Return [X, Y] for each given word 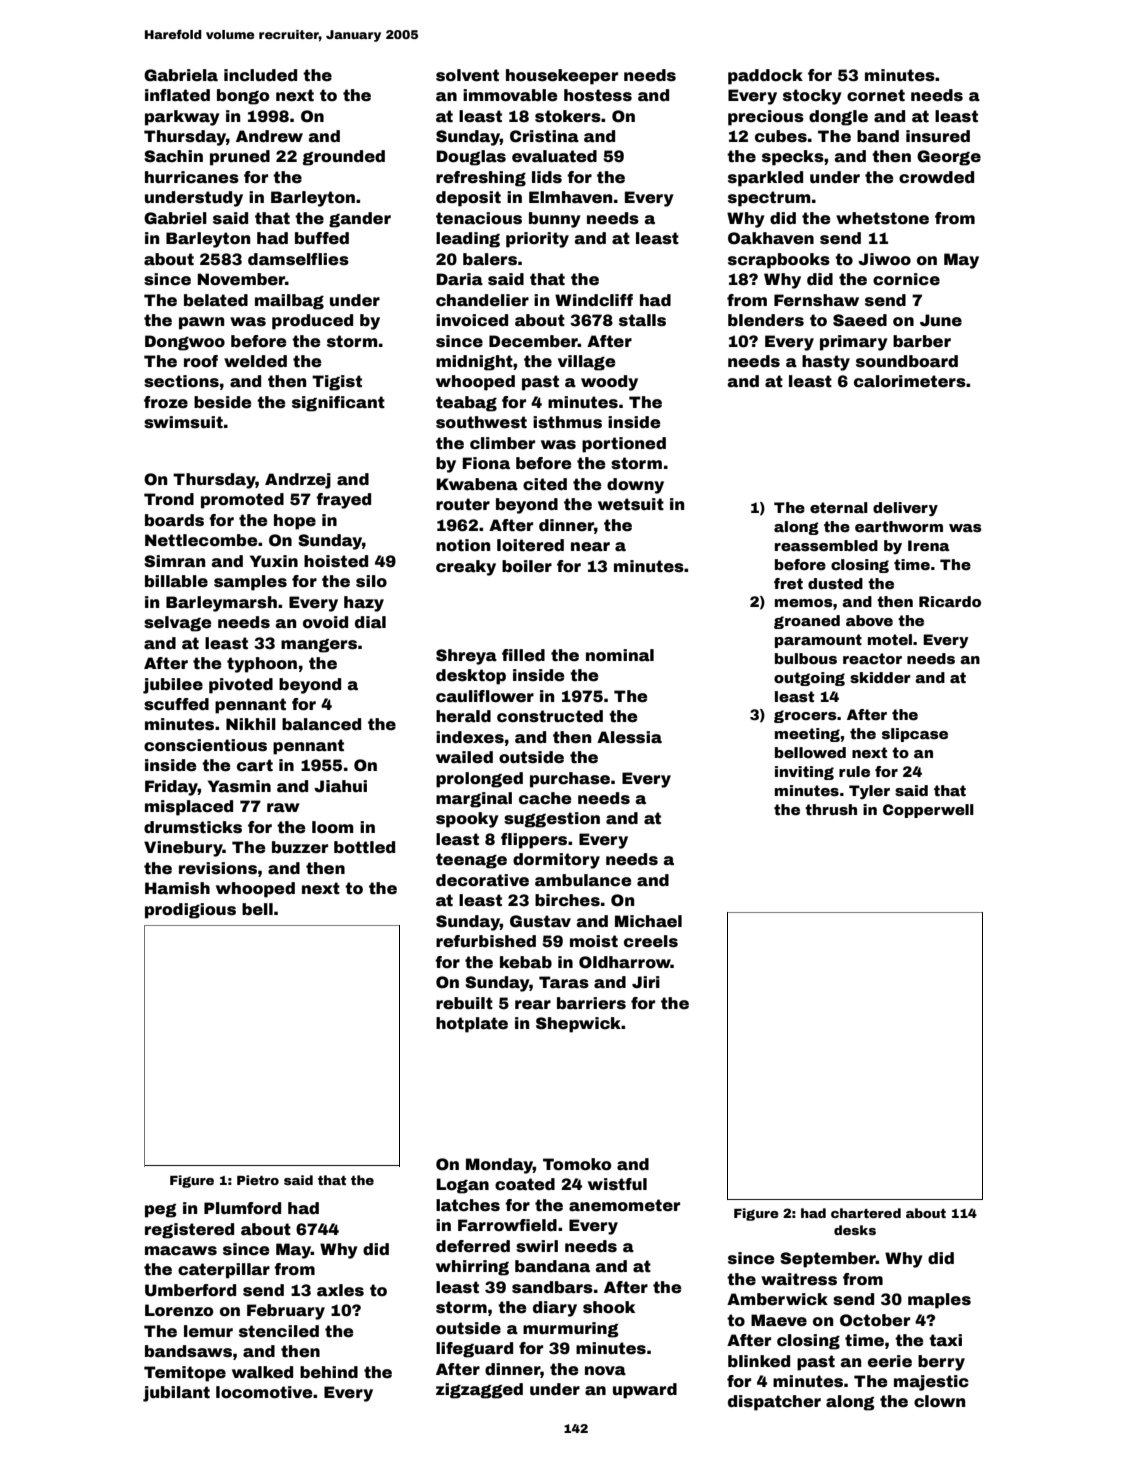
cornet [876, 95]
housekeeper [562, 77]
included [260, 75]
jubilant [176, 1394]
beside [223, 402]
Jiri [646, 982]
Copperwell [928, 811]
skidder [880, 677]
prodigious [190, 911]
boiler [527, 566]
